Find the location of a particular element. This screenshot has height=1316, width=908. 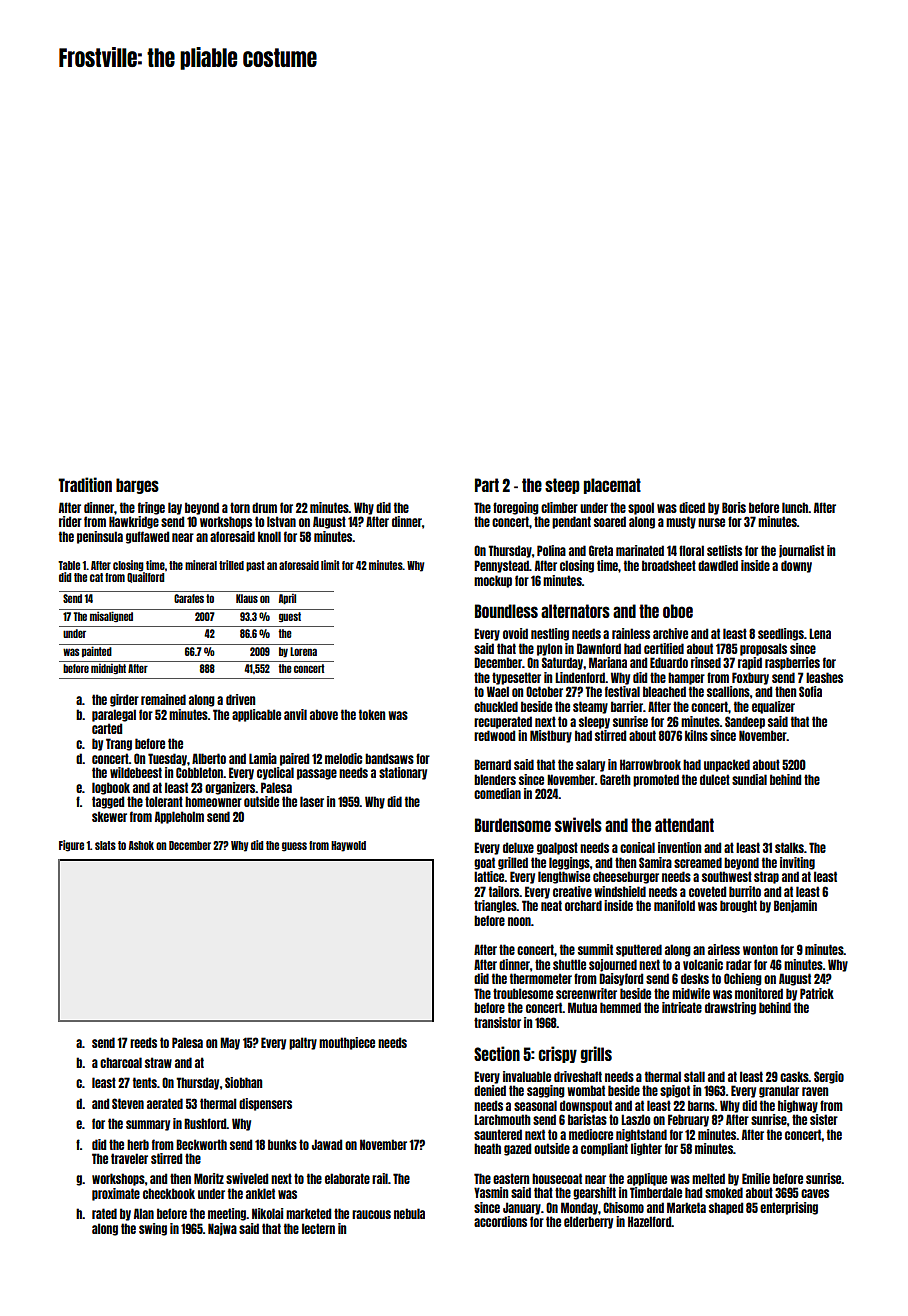

charcoal is located at coordinates (121, 1062).
